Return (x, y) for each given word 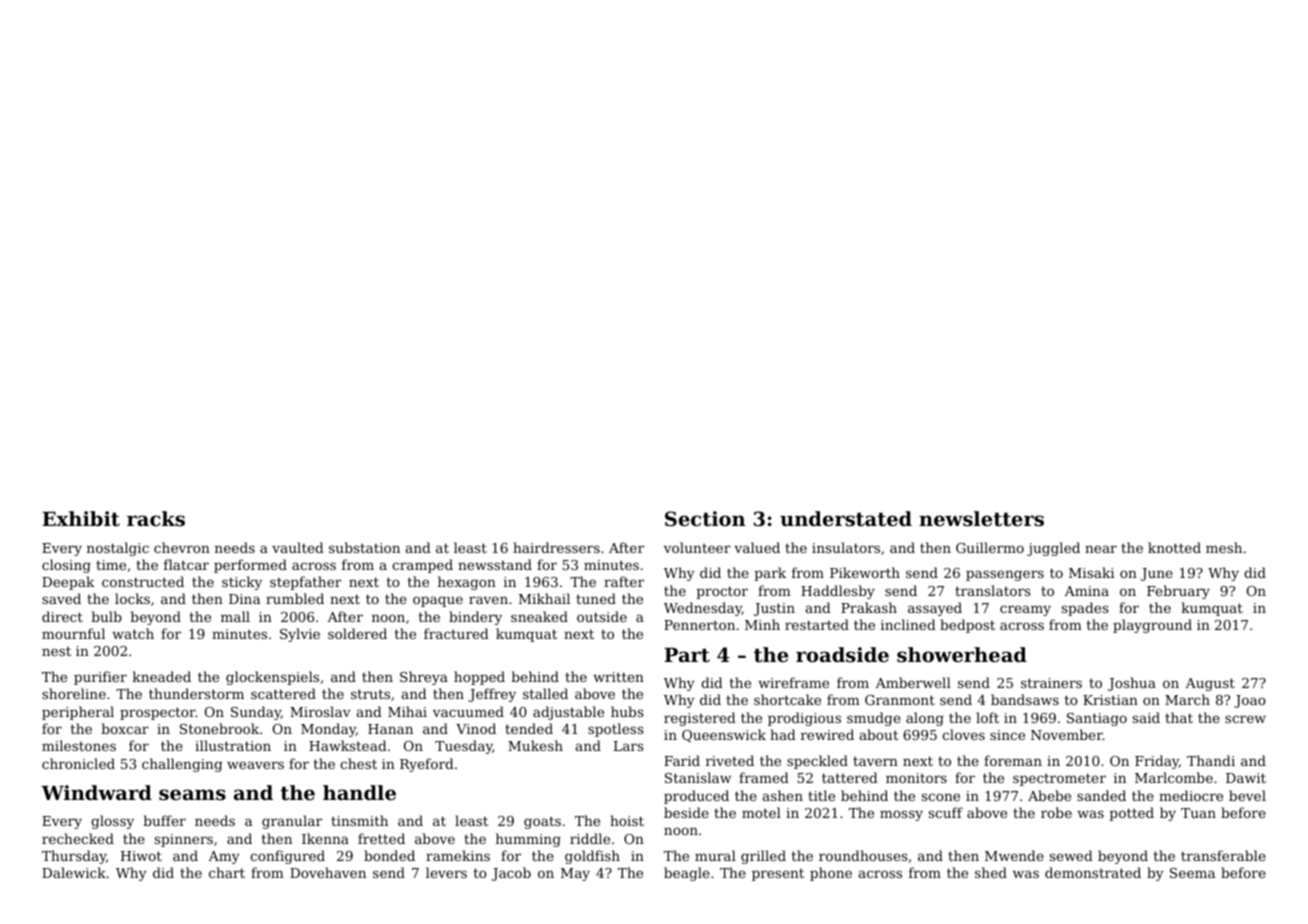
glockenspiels (272, 678)
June (1157, 574)
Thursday (74, 857)
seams (192, 795)
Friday (1157, 762)
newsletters (981, 519)
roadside (842, 655)
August (1210, 684)
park (770, 574)
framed (764, 777)
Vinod (476, 728)
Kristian (1110, 700)
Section (705, 519)
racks (156, 518)
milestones (79, 745)
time (111, 565)
